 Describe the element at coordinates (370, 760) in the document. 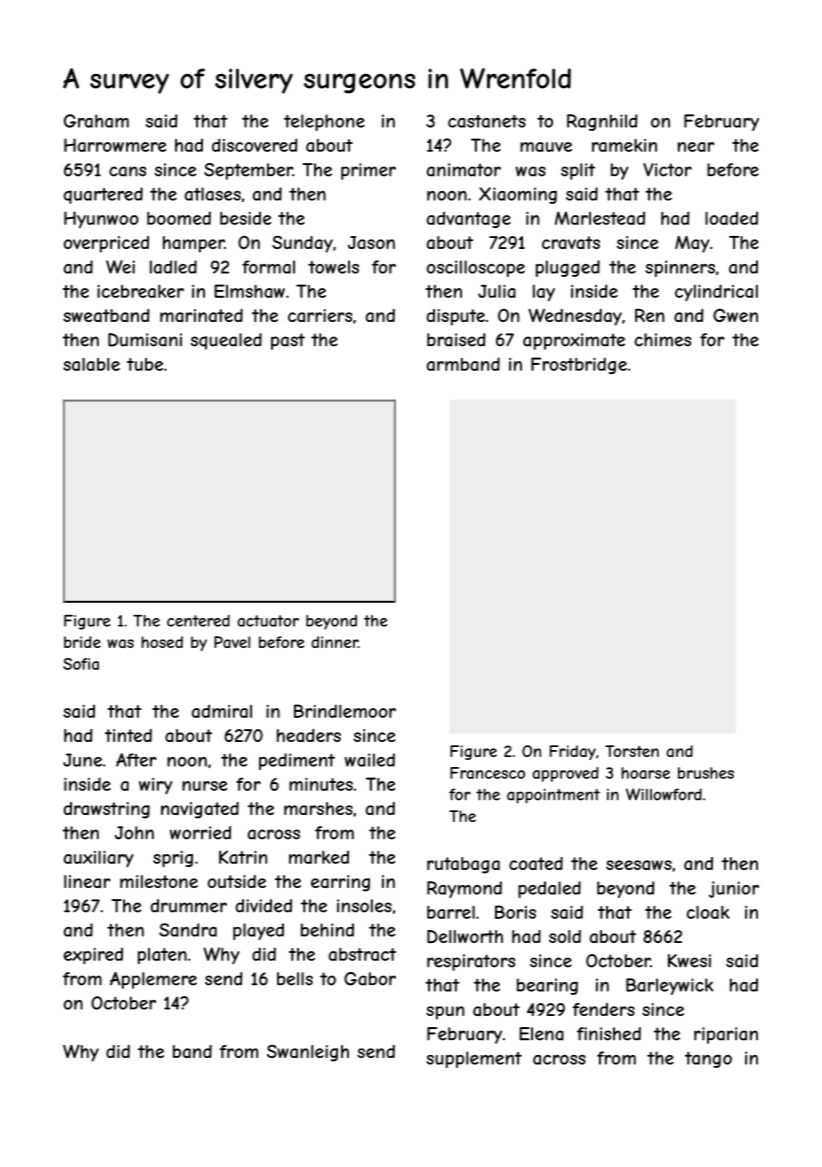

I see `wailed` at that location.
